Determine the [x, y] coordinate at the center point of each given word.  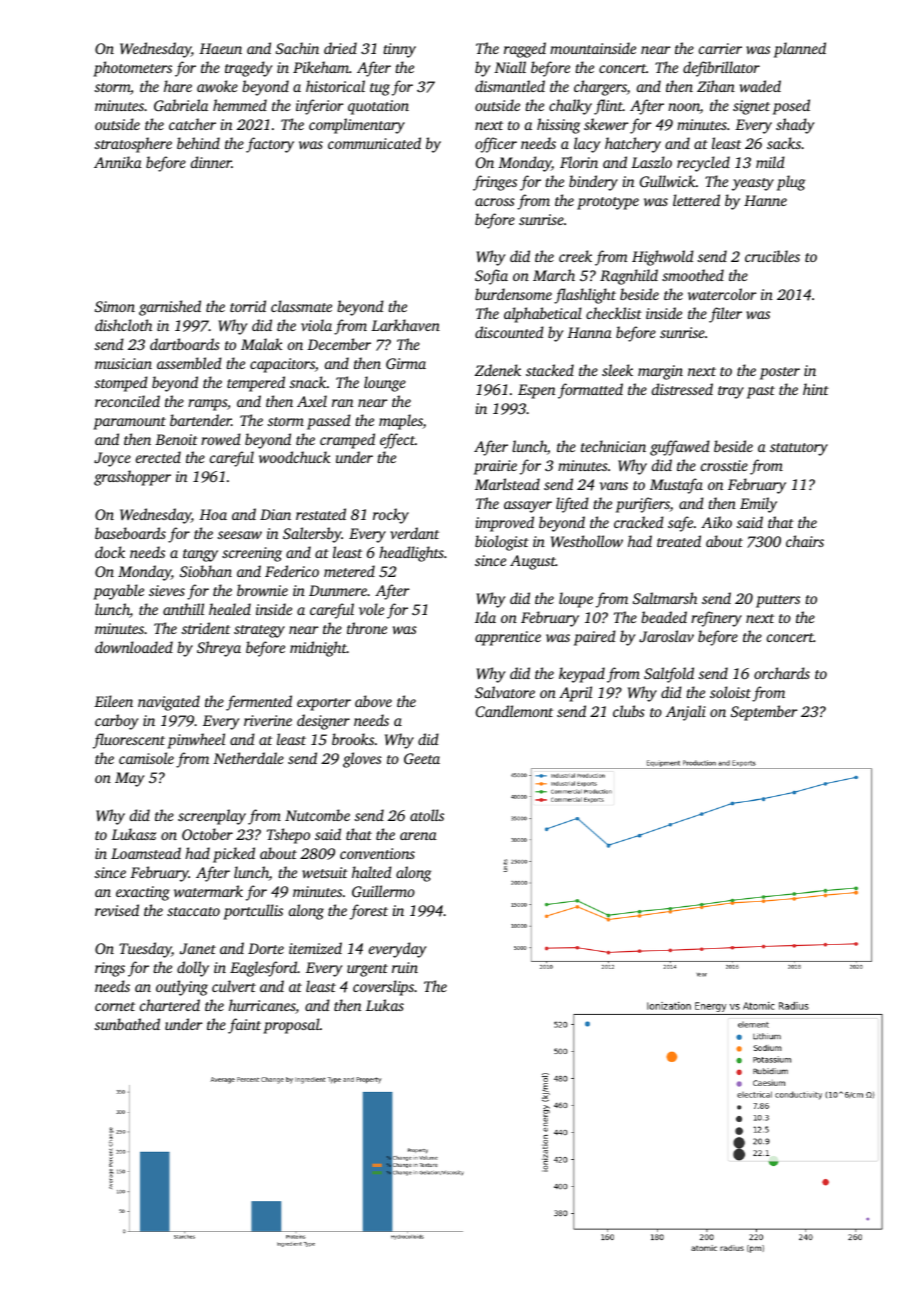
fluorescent [129, 741]
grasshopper [132, 478]
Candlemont [514, 711]
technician [613, 446]
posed [791, 107]
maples [401, 422]
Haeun [220, 48]
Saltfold [669, 675]
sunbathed [127, 1024]
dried [340, 48]
